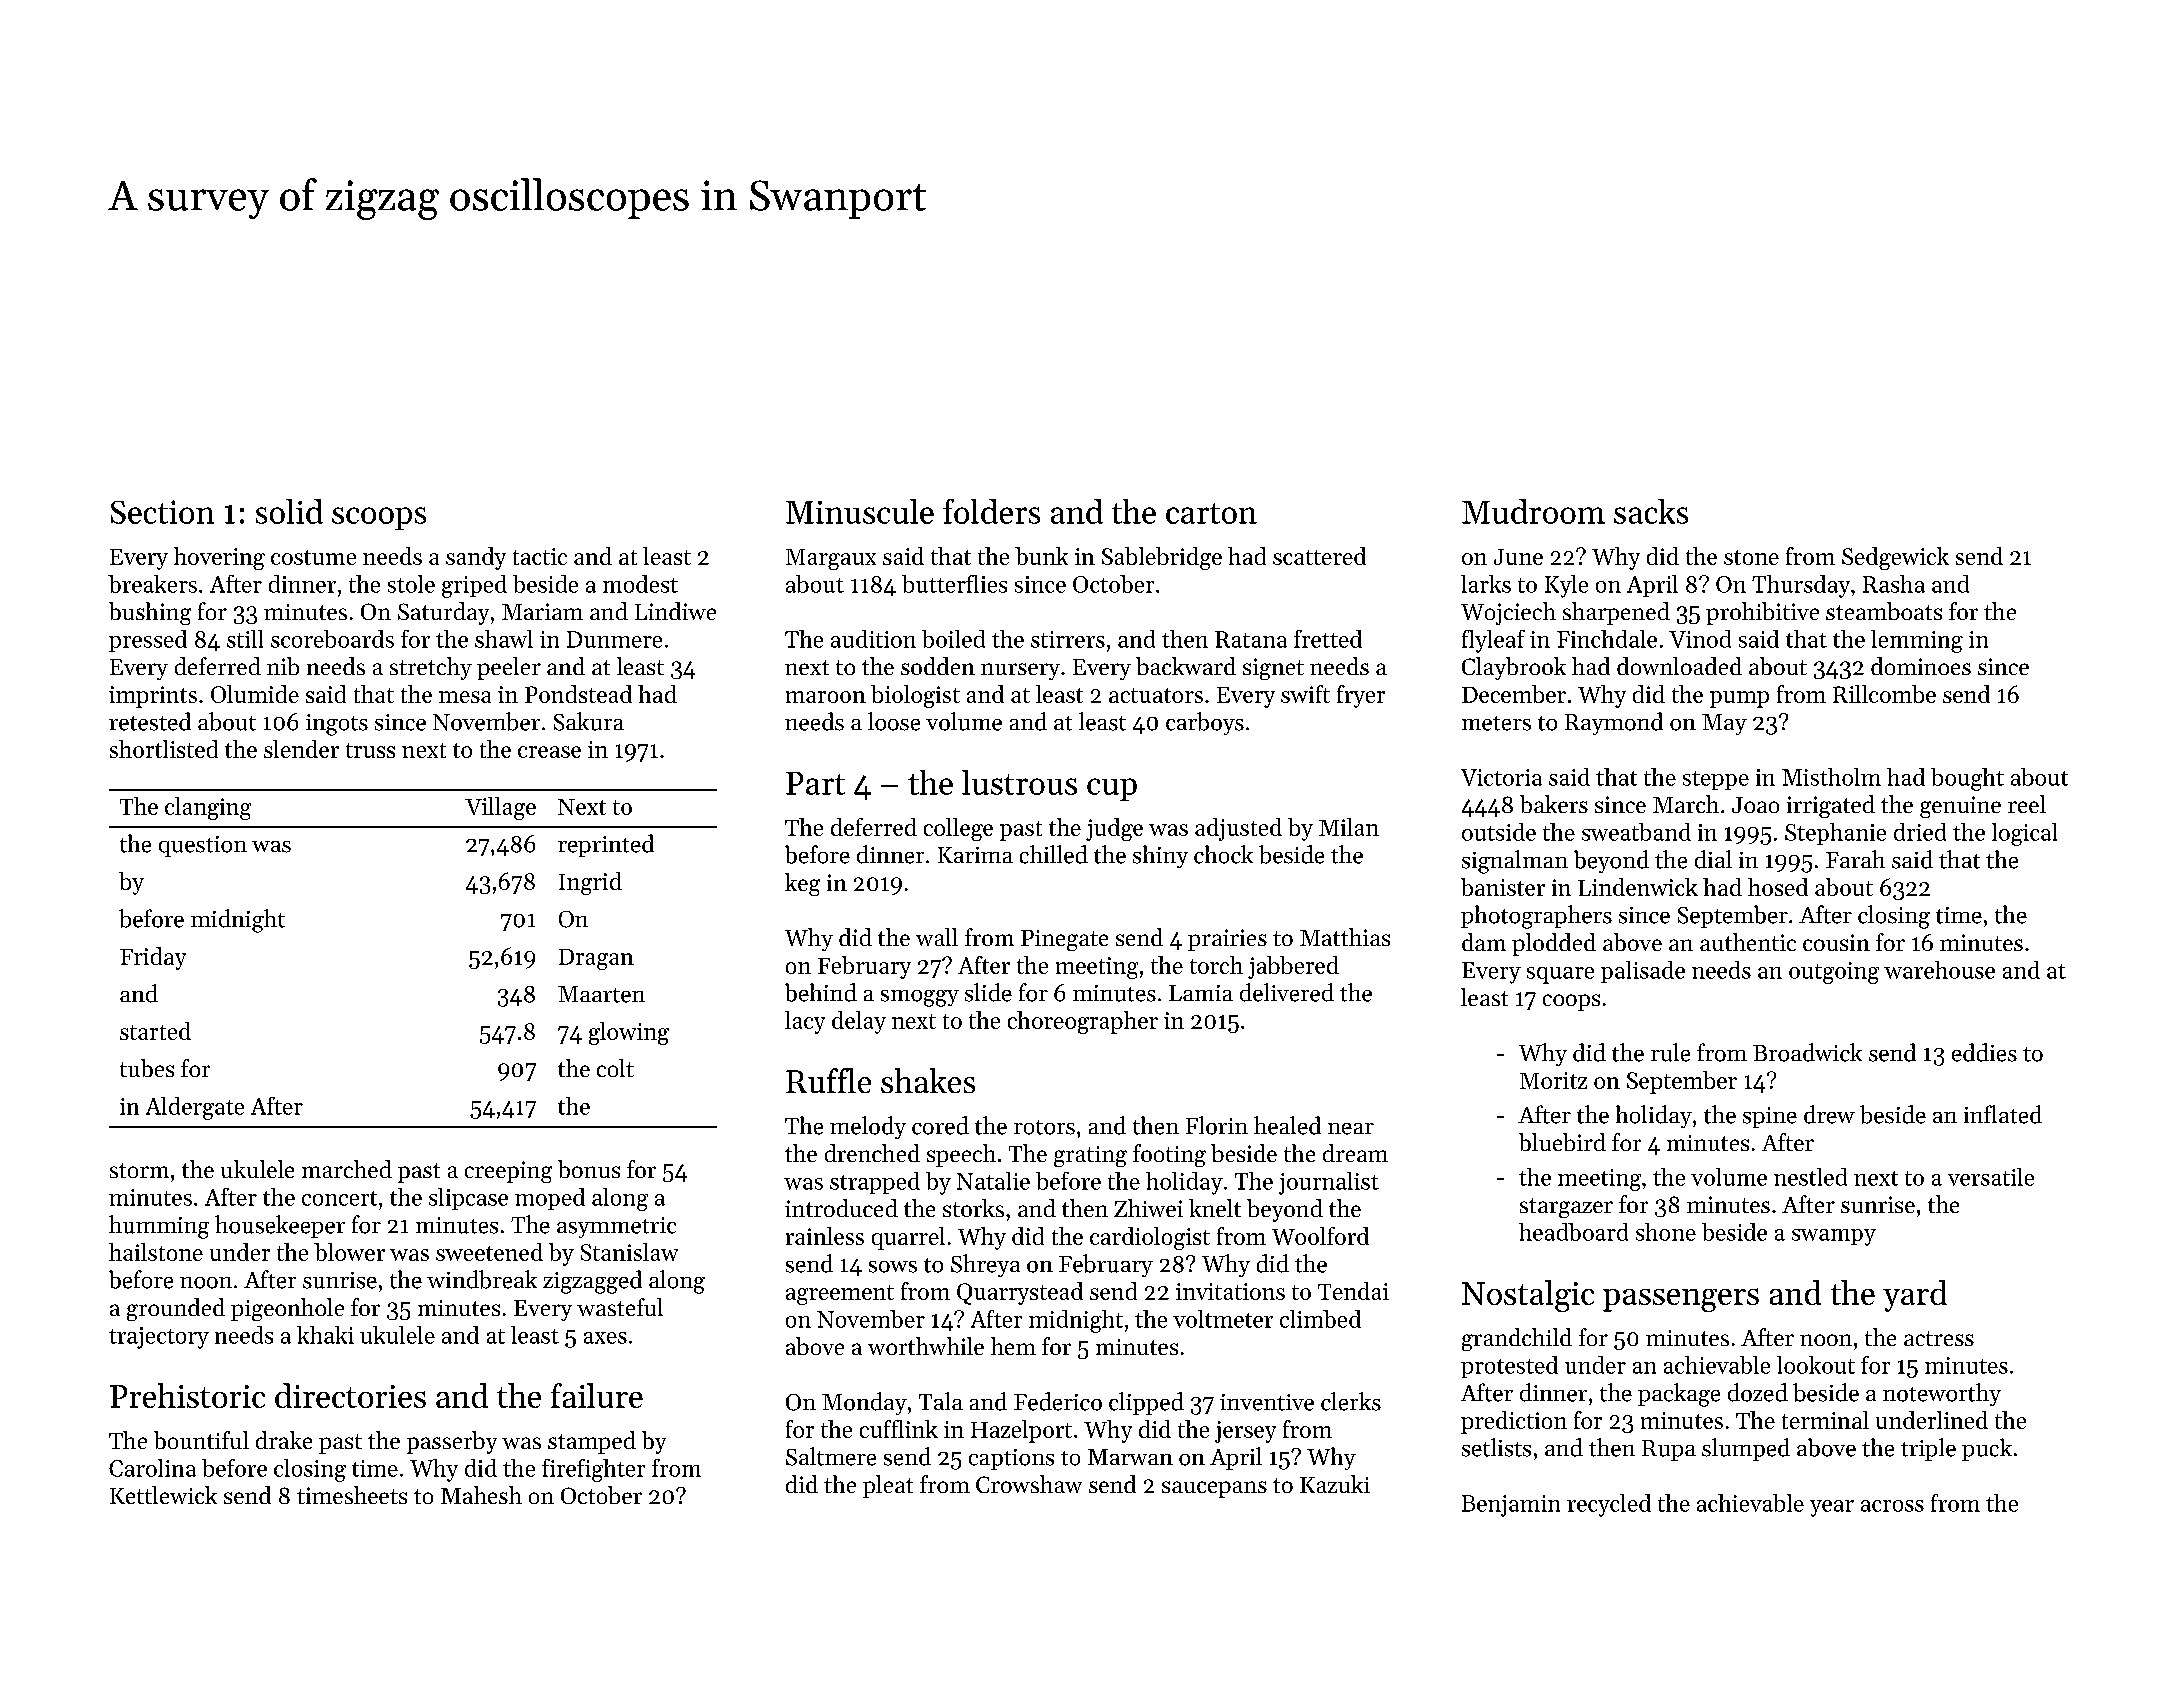 The image size is (2178, 1683). What do you see at coordinates (1651, 511) in the screenshot?
I see `sacks` at bounding box center [1651, 511].
